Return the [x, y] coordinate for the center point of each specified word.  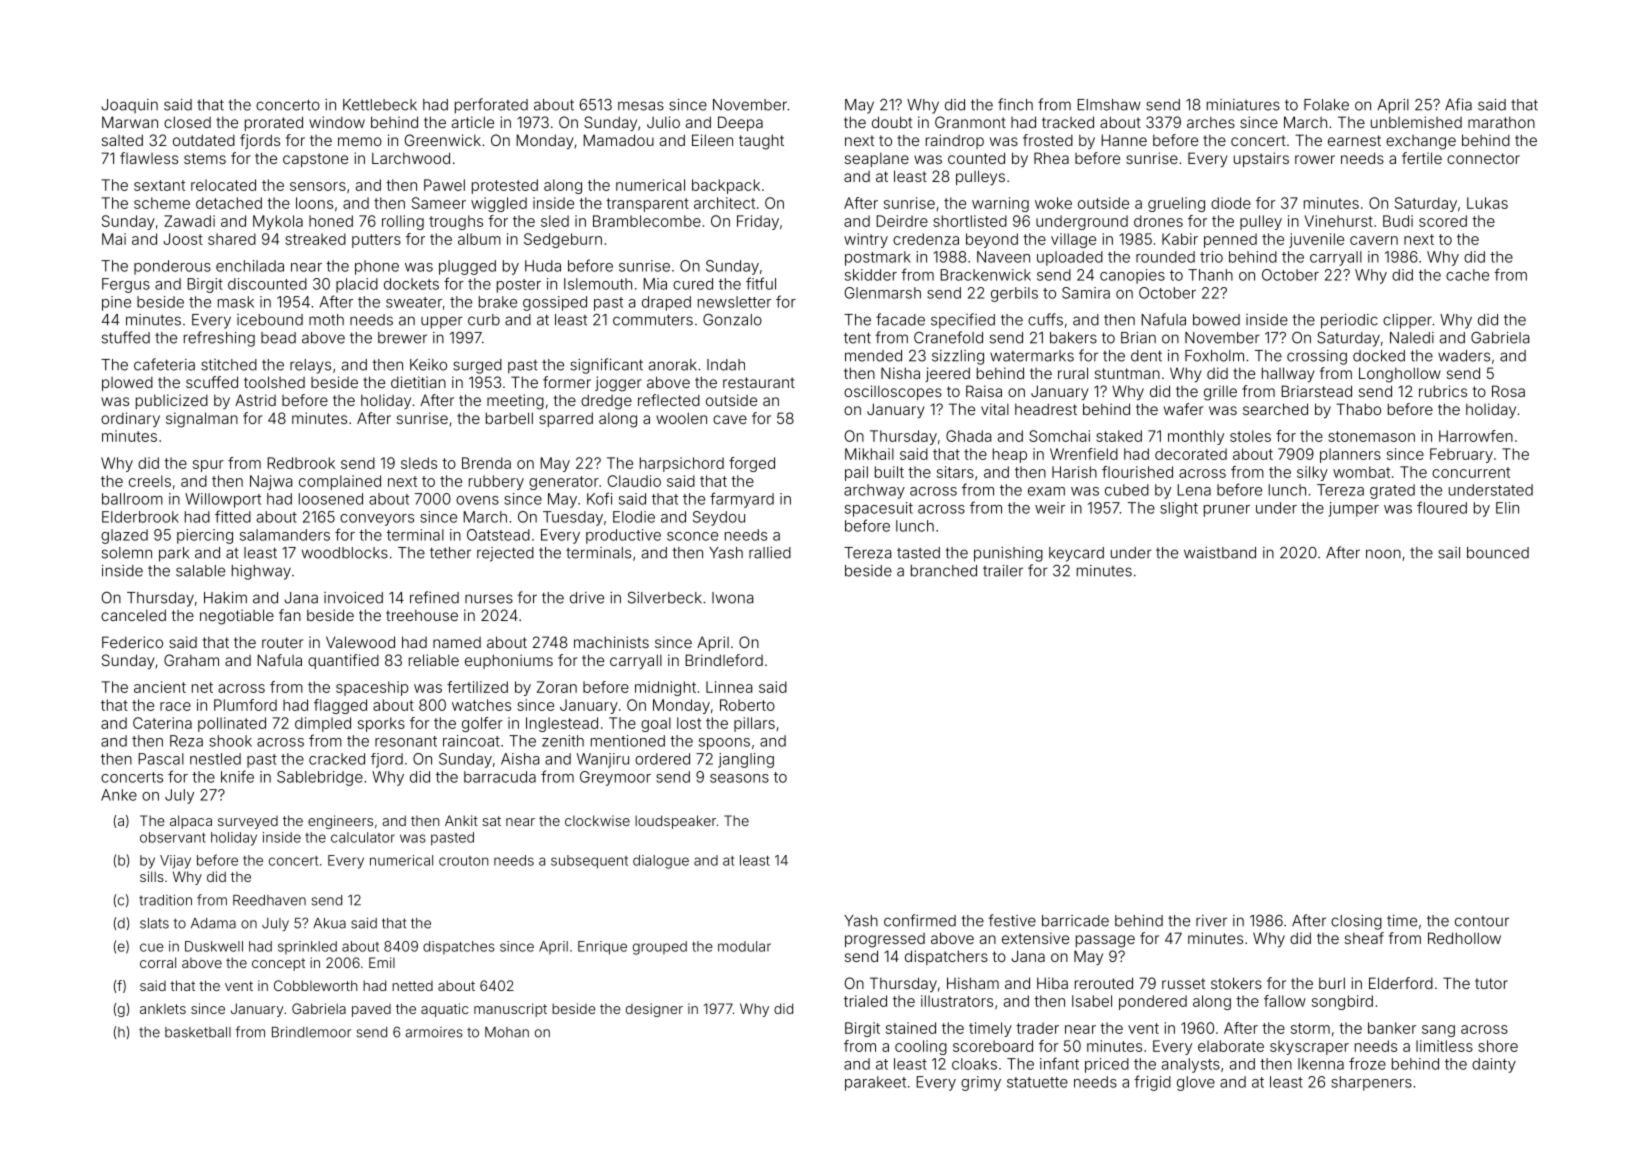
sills [152, 876]
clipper [1407, 321]
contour [1482, 921]
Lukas [1487, 203]
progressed [885, 940]
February [1461, 455]
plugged [467, 267]
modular [744, 946]
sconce [692, 536]
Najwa [271, 482]
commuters [653, 320]
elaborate [1231, 1046]
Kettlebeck [380, 105]
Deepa [740, 123]
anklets [163, 1008]
